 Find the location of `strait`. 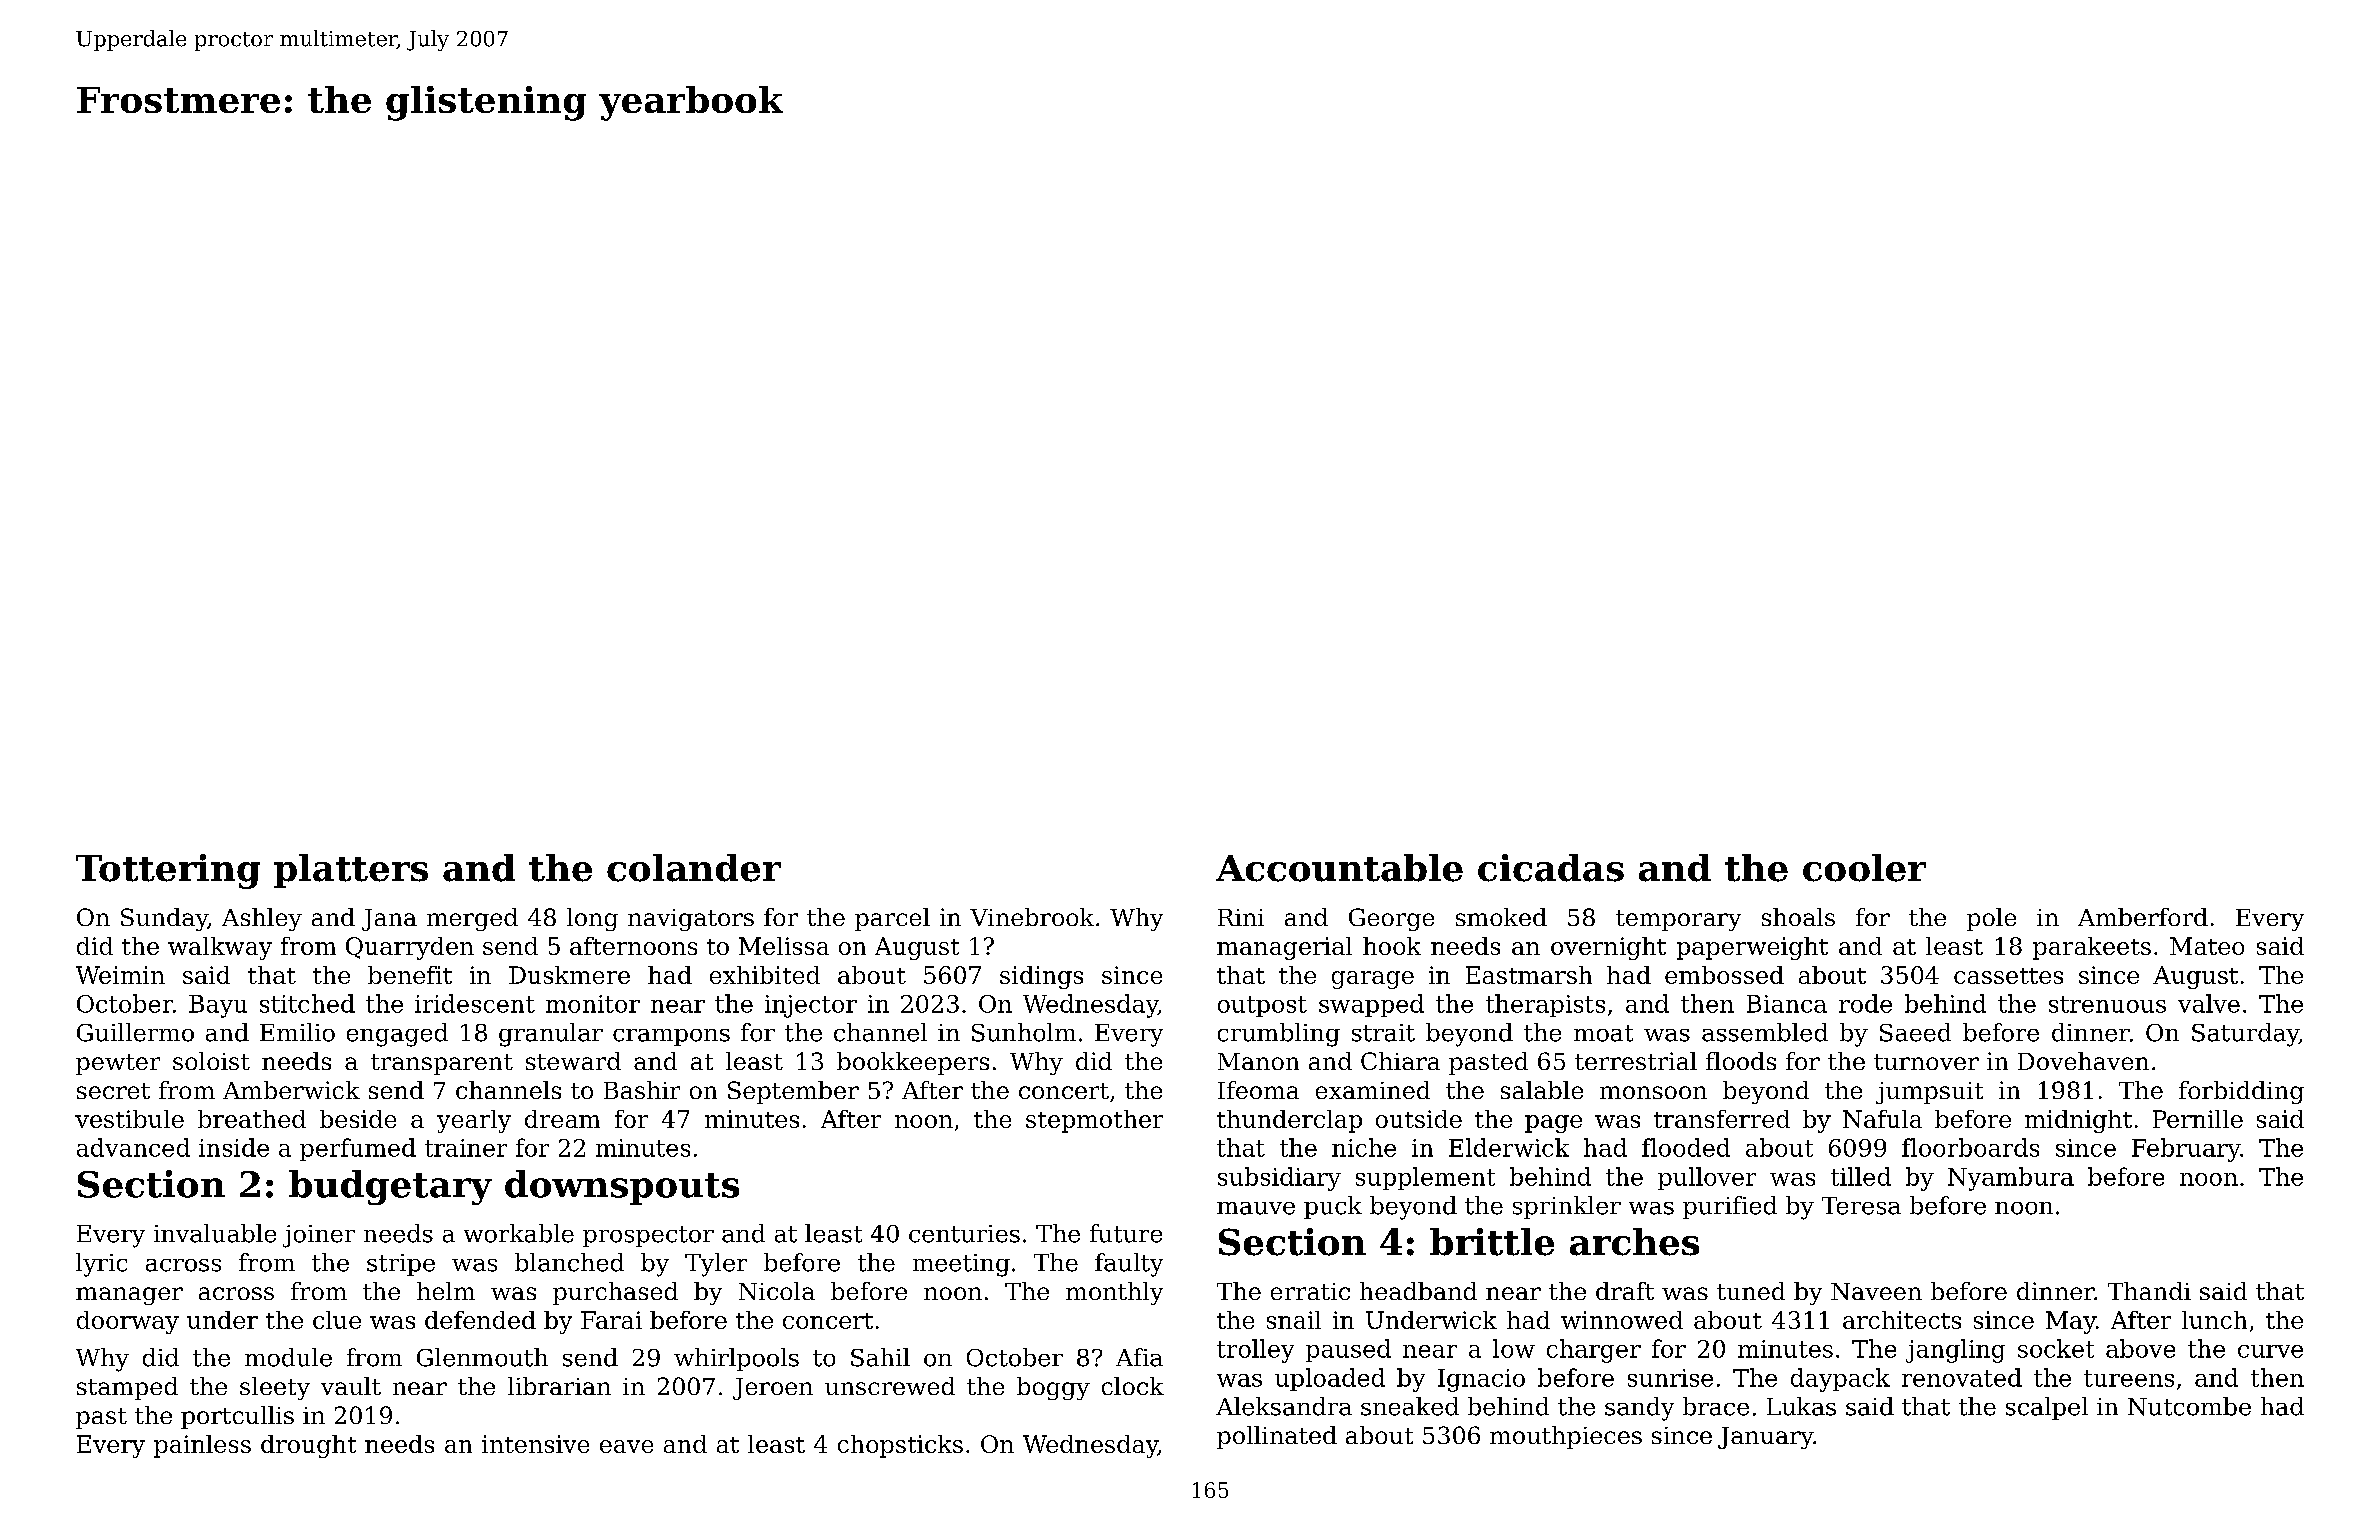

strait is located at coordinates (1383, 1033).
